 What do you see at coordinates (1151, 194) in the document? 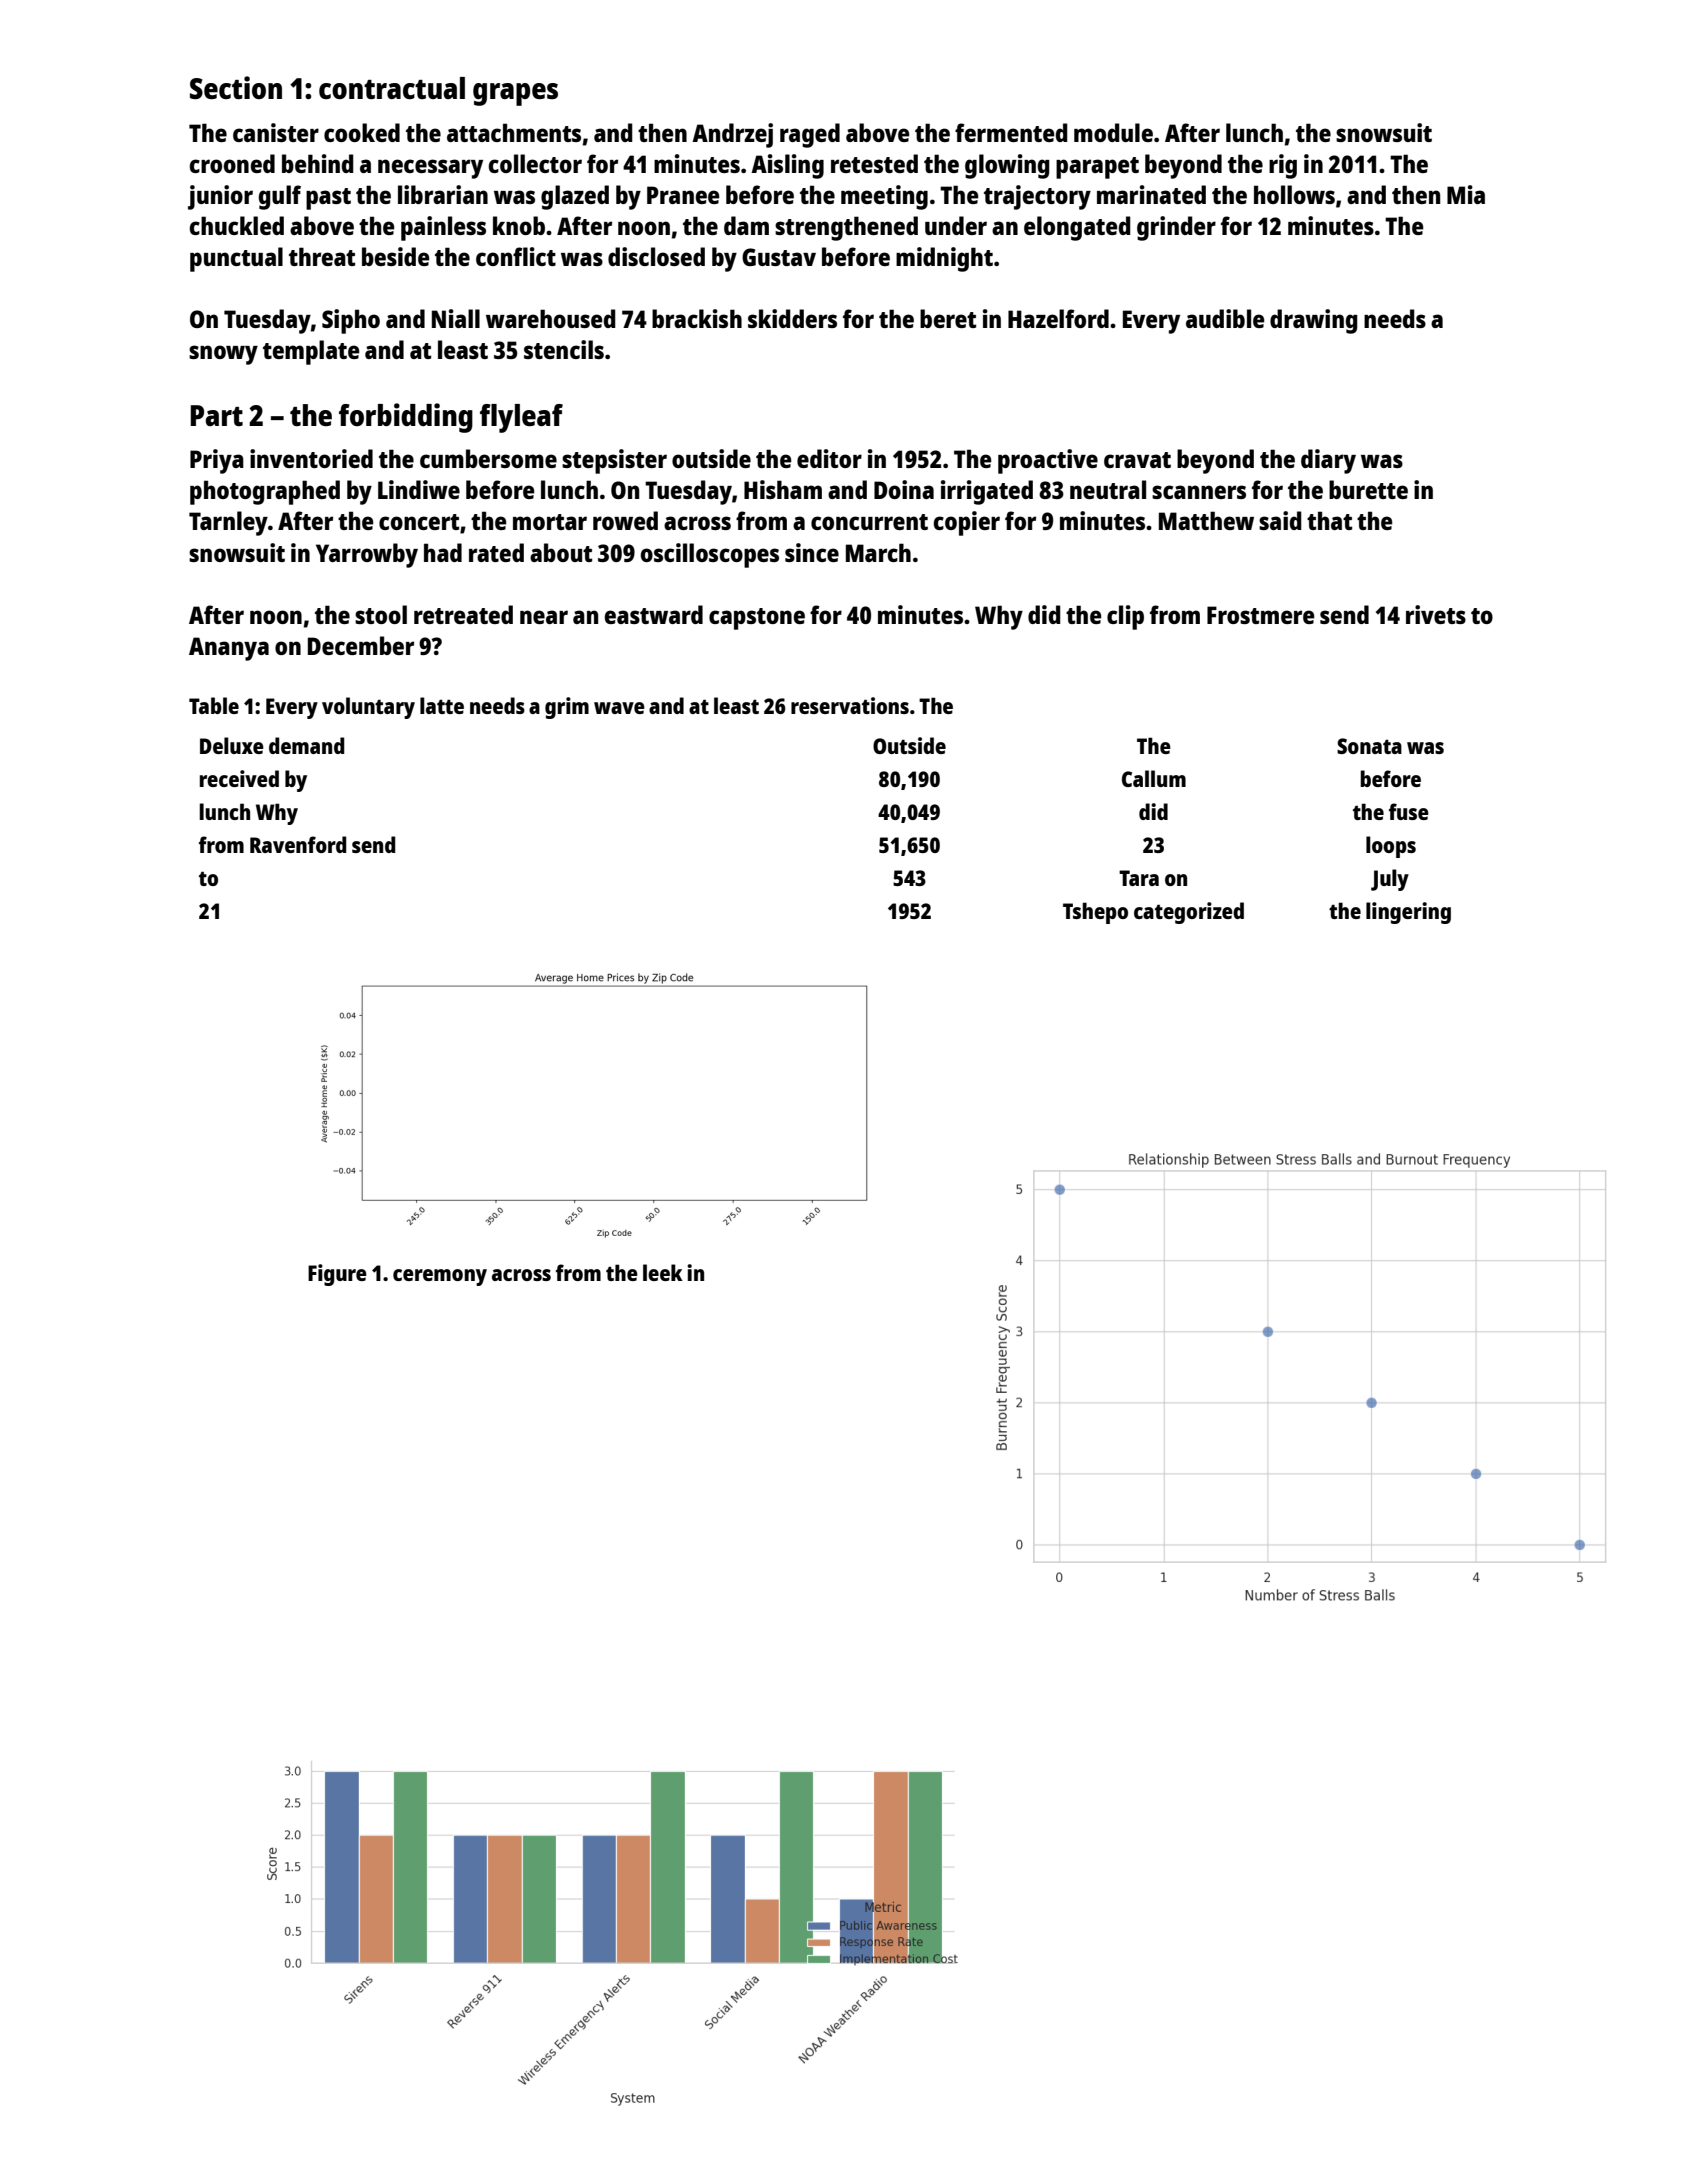
I see `marinated` at bounding box center [1151, 194].
